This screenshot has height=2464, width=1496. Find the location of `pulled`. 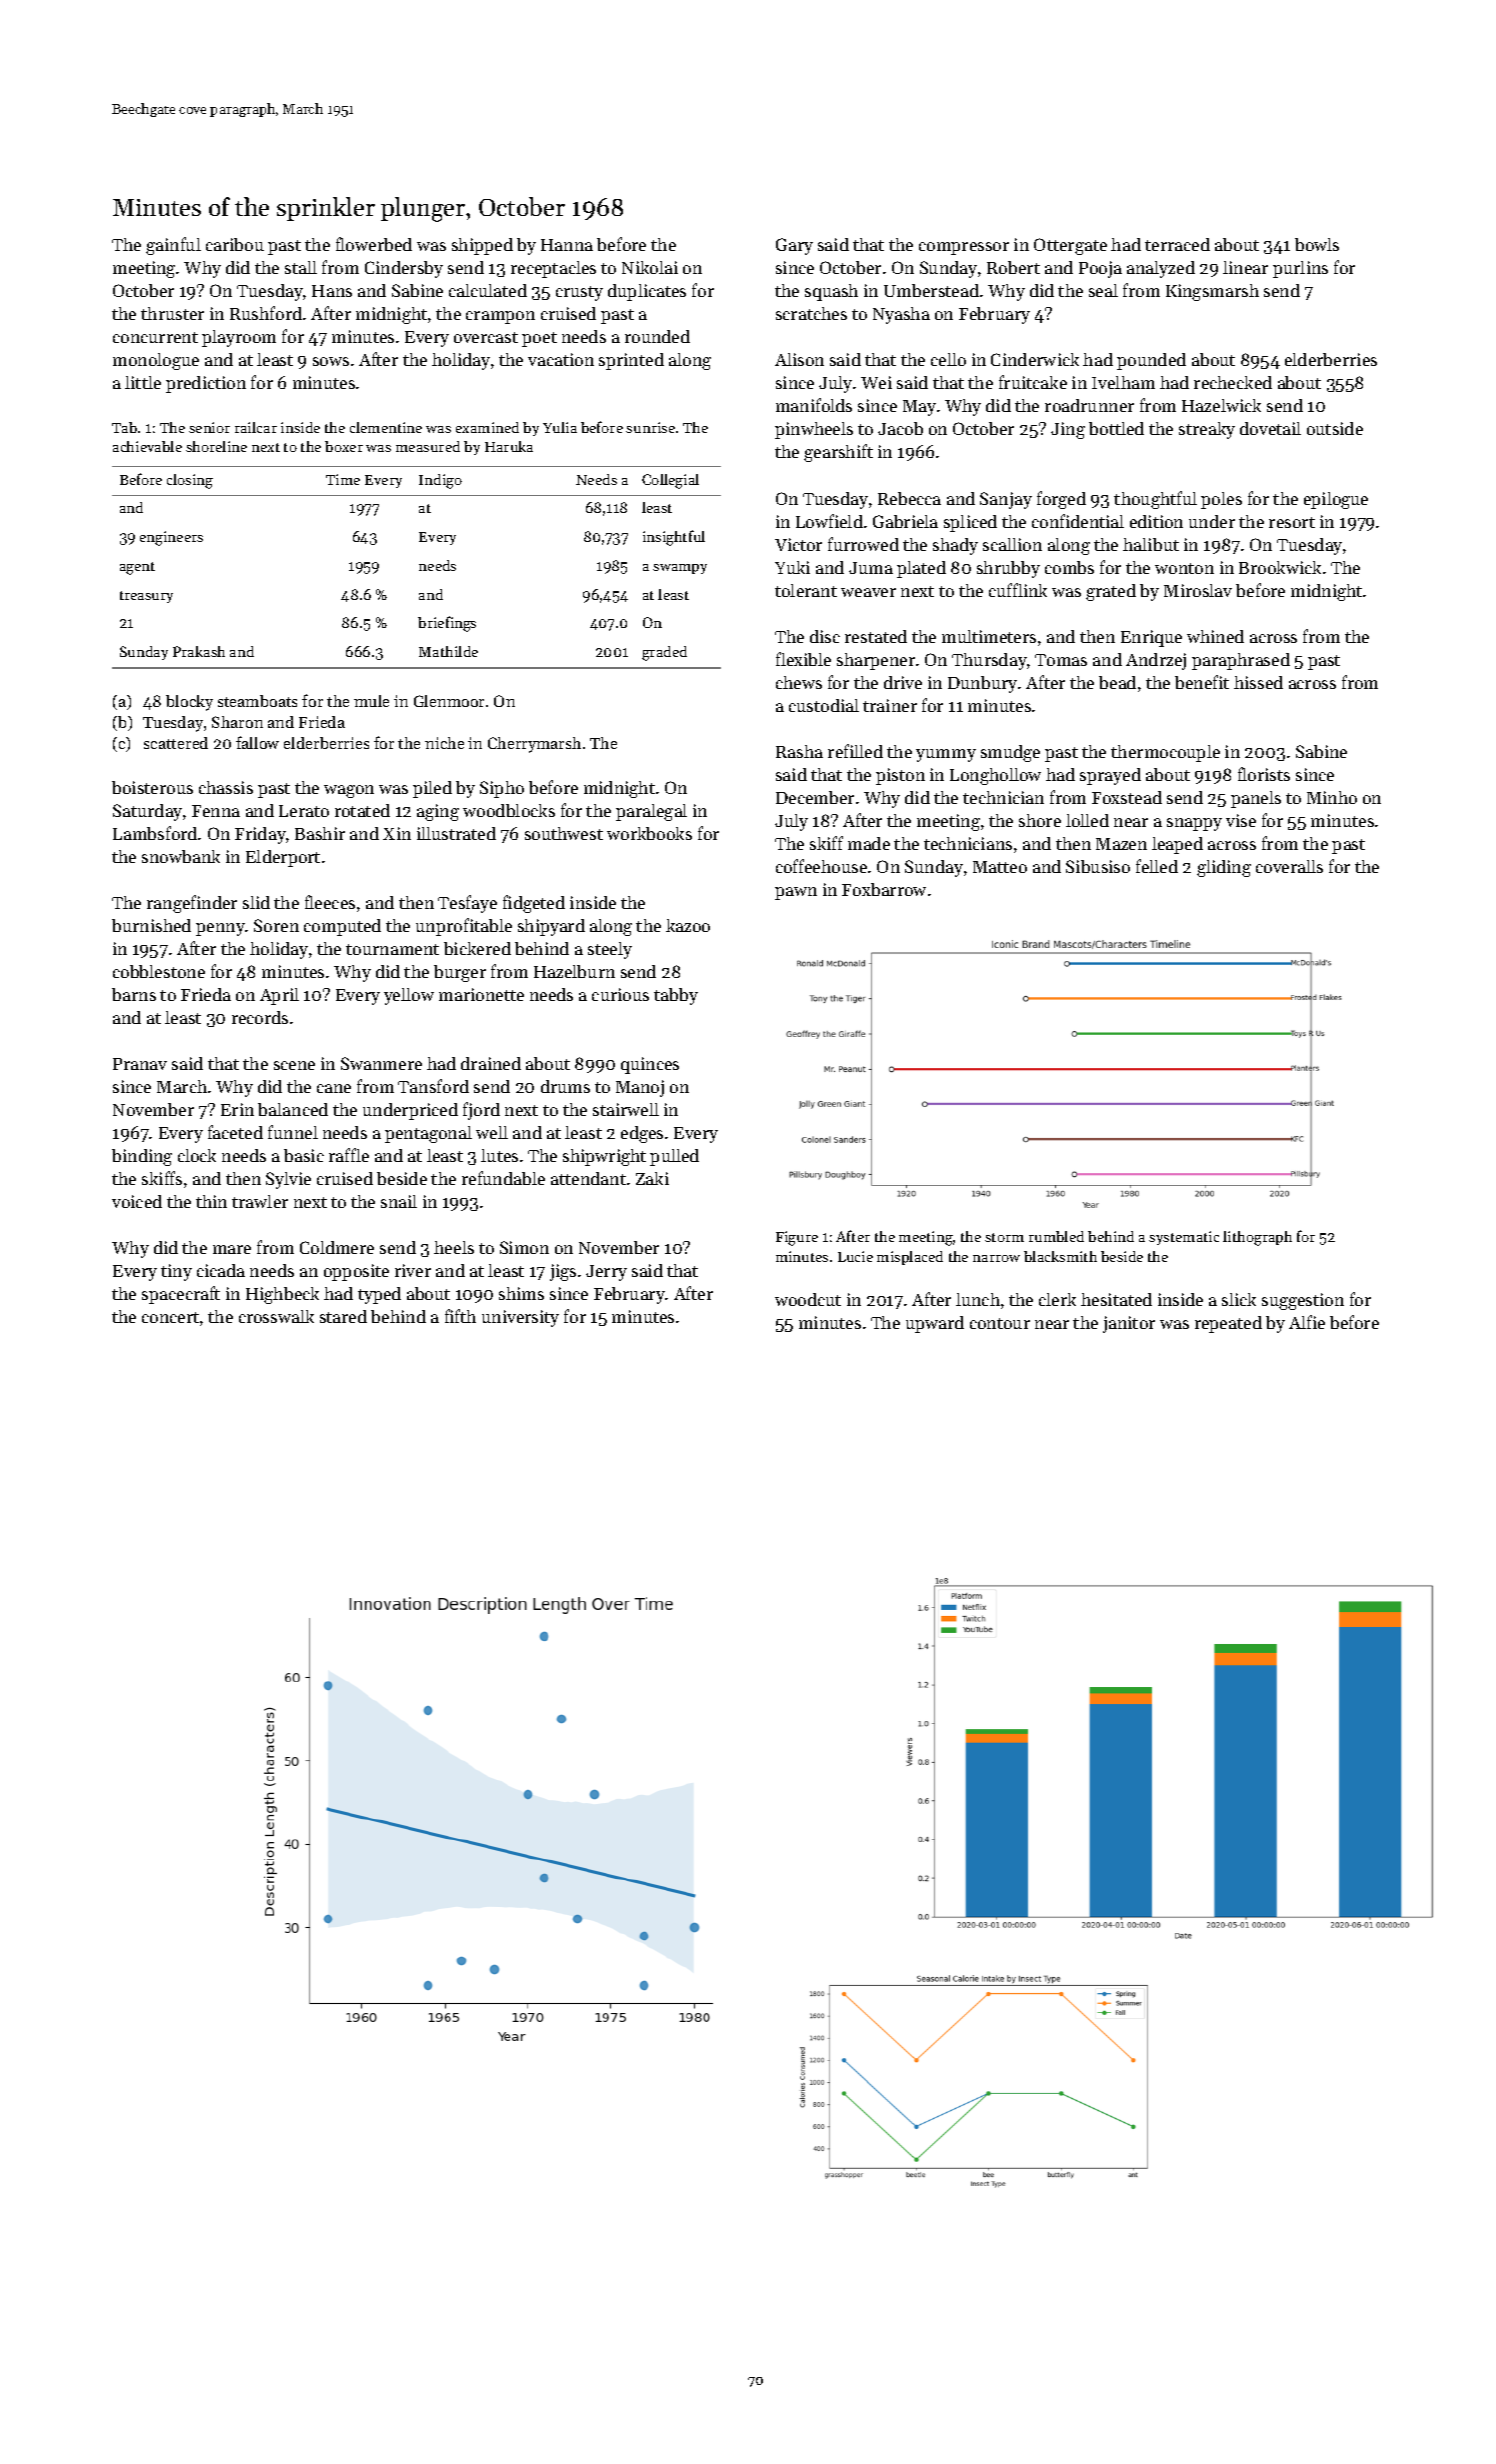

pulled is located at coordinates (674, 1157).
